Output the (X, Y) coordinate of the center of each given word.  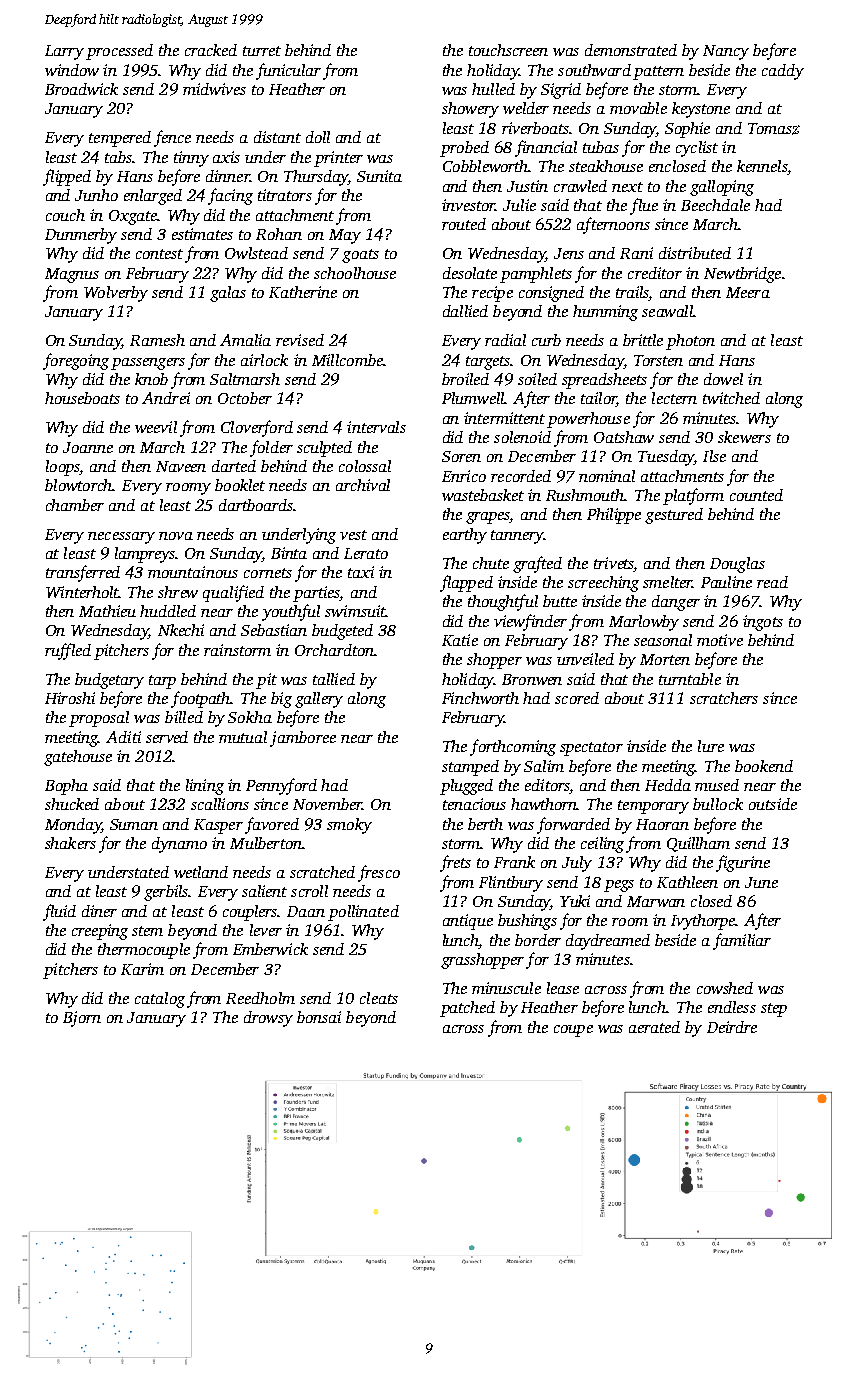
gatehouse (78, 758)
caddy (783, 72)
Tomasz (774, 129)
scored (577, 698)
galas (228, 294)
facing (230, 196)
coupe (573, 1031)
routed (464, 224)
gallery (319, 700)
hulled (493, 89)
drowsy (268, 1019)
